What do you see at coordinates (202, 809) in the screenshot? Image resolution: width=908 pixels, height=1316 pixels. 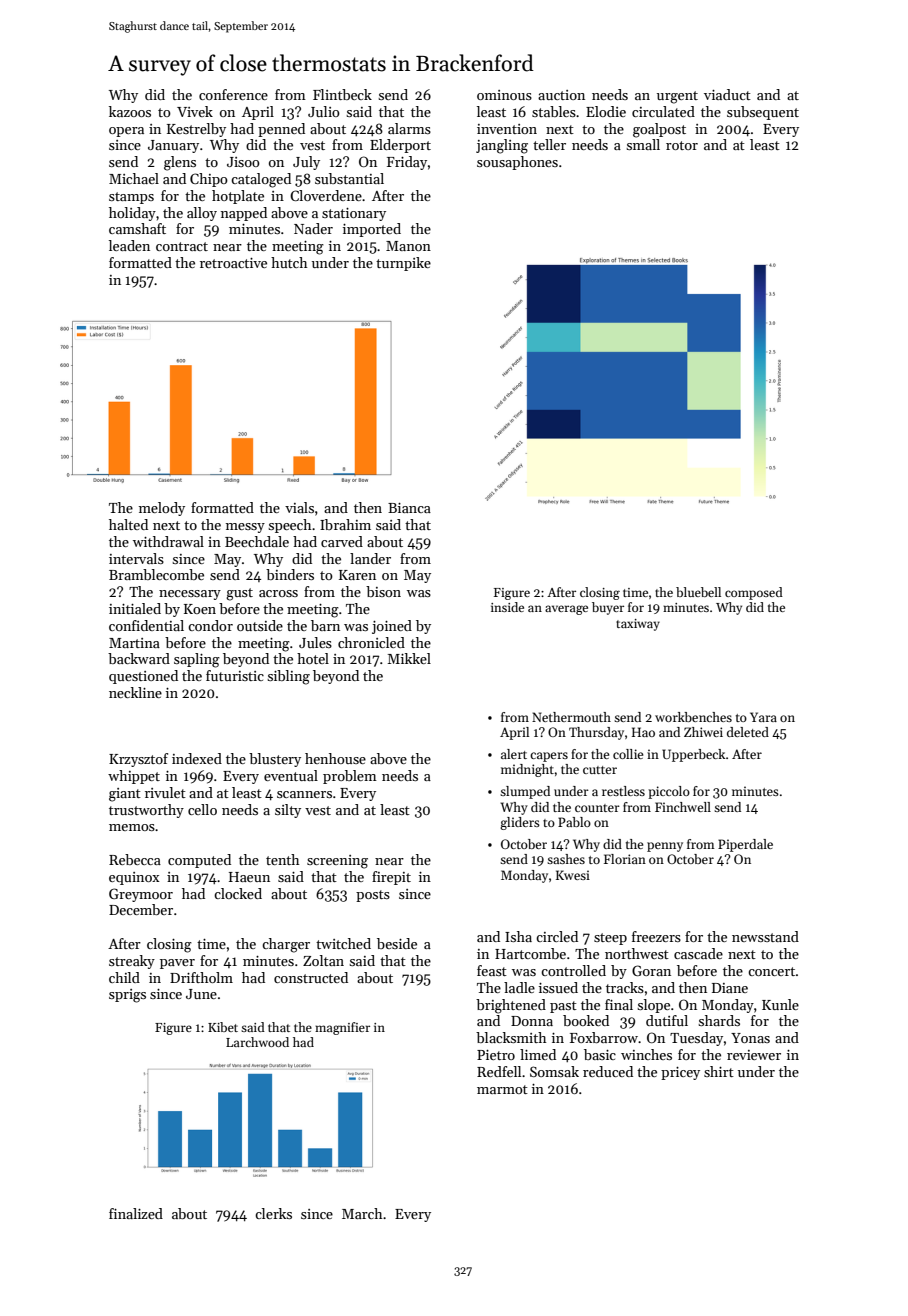 I see `cello` at bounding box center [202, 809].
